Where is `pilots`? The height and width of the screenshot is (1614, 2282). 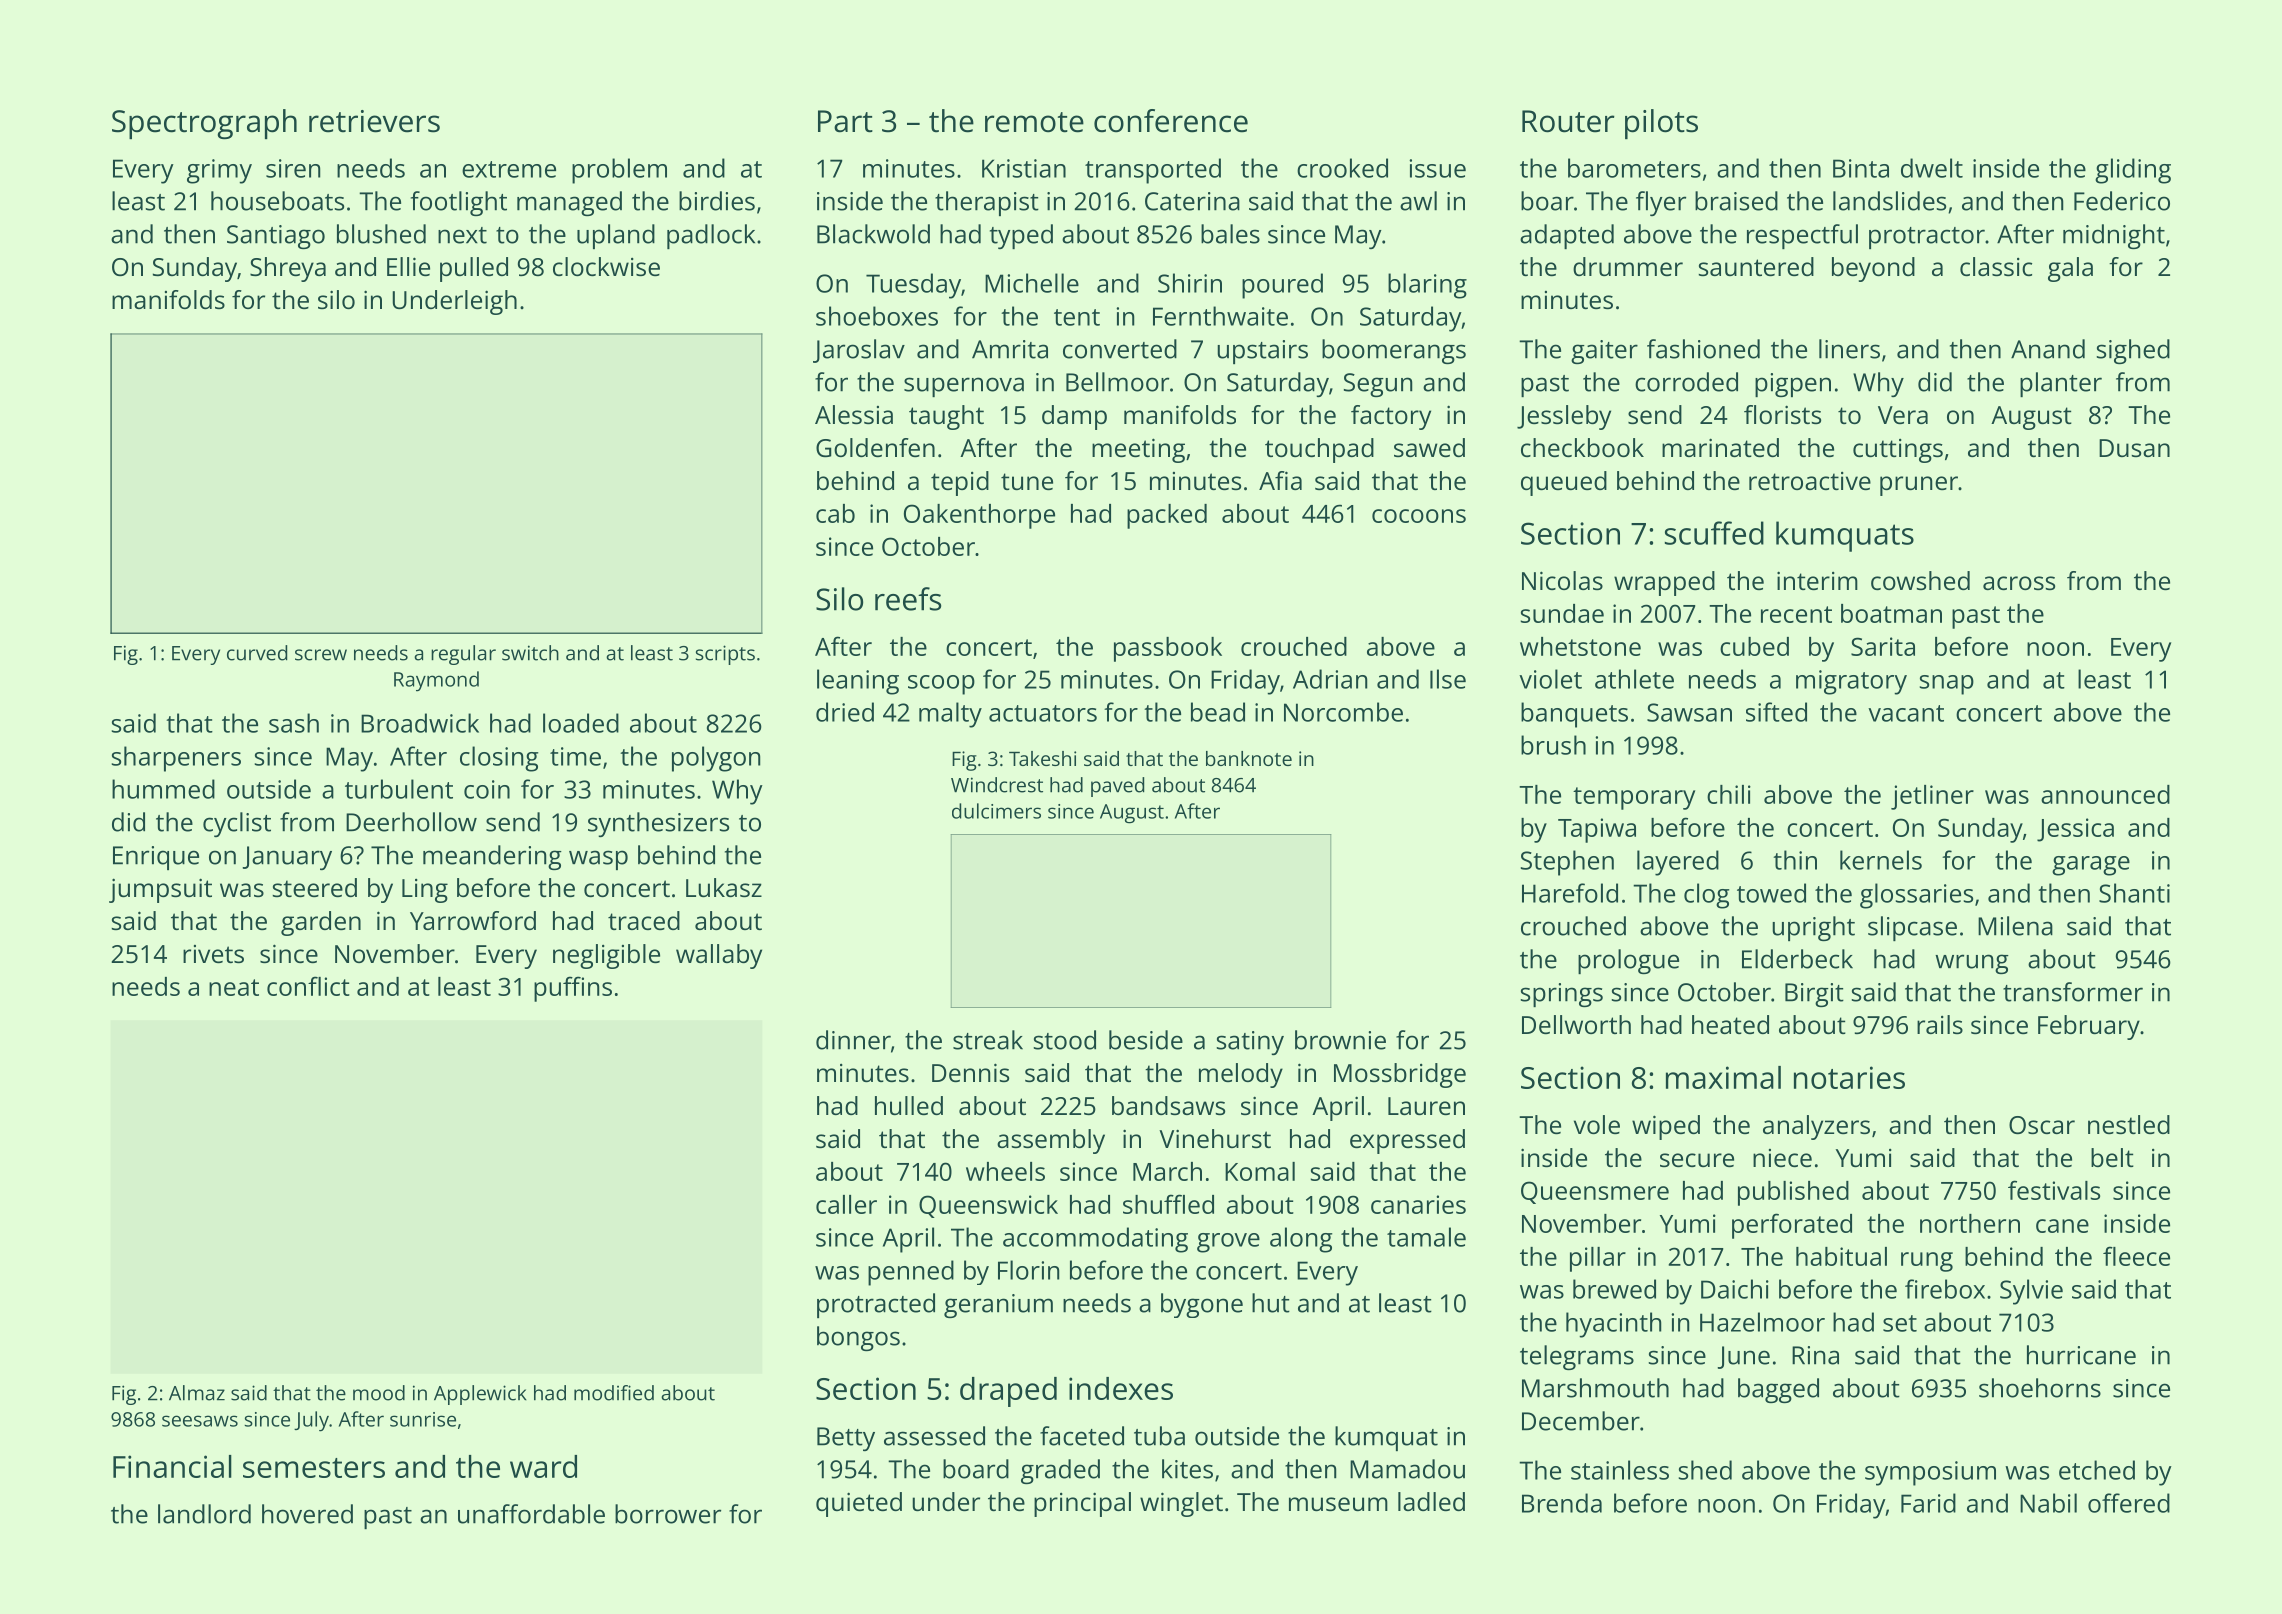
pilots is located at coordinates (1661, 124).
